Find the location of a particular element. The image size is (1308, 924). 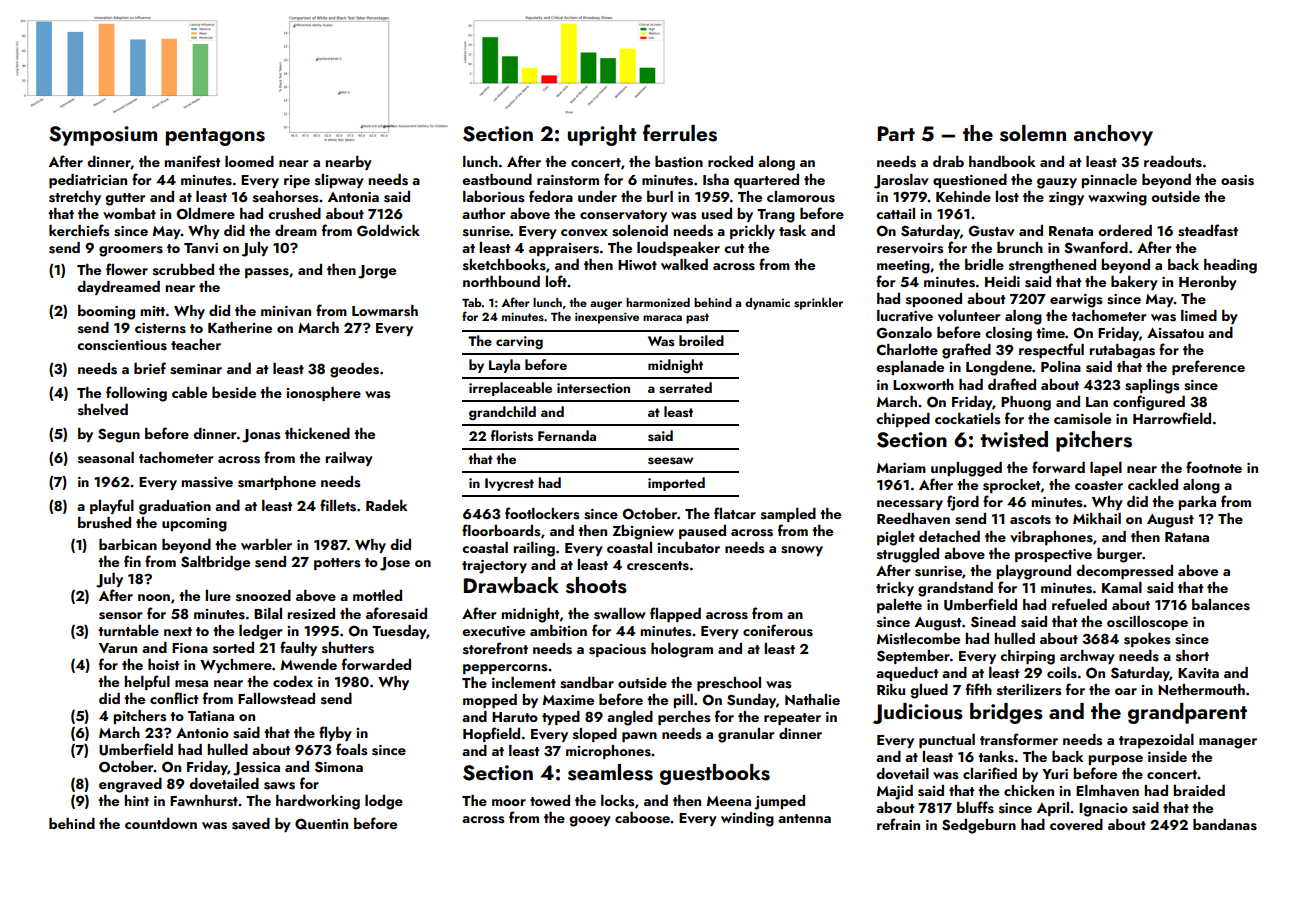

barbican is located at coordinates (128, 544).
